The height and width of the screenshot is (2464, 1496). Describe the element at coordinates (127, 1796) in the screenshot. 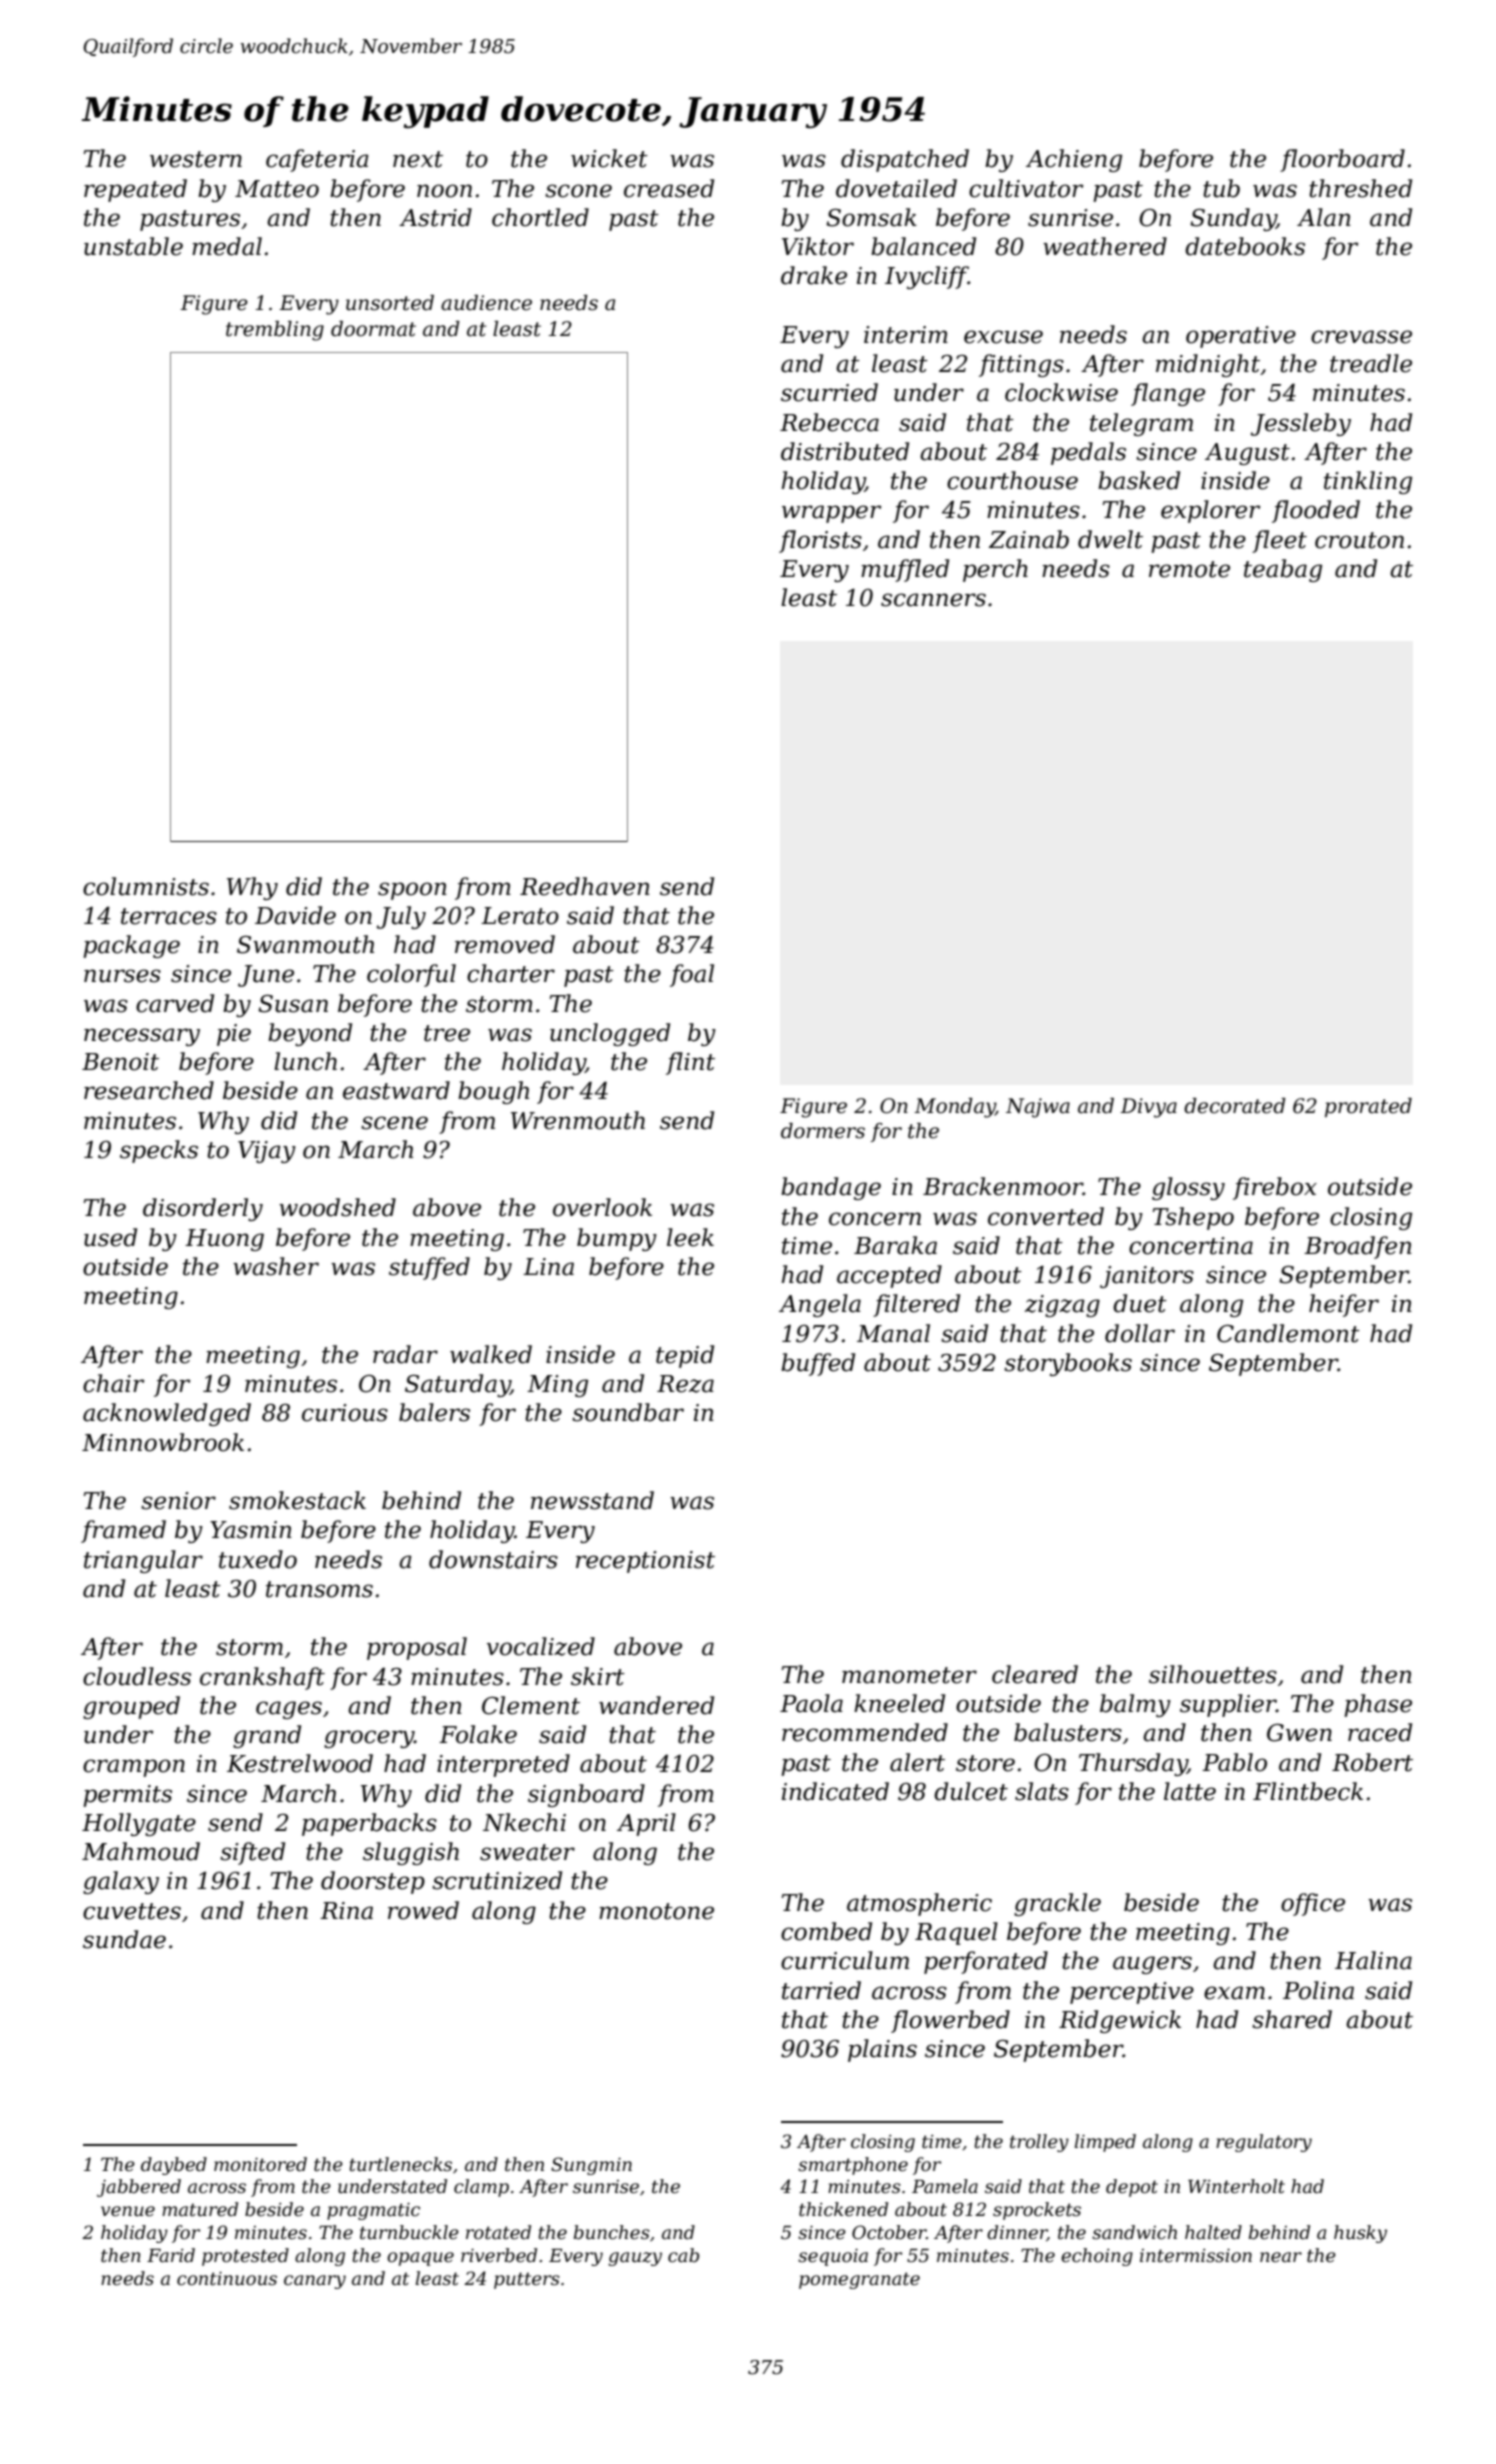

I see `permits` at that location.
